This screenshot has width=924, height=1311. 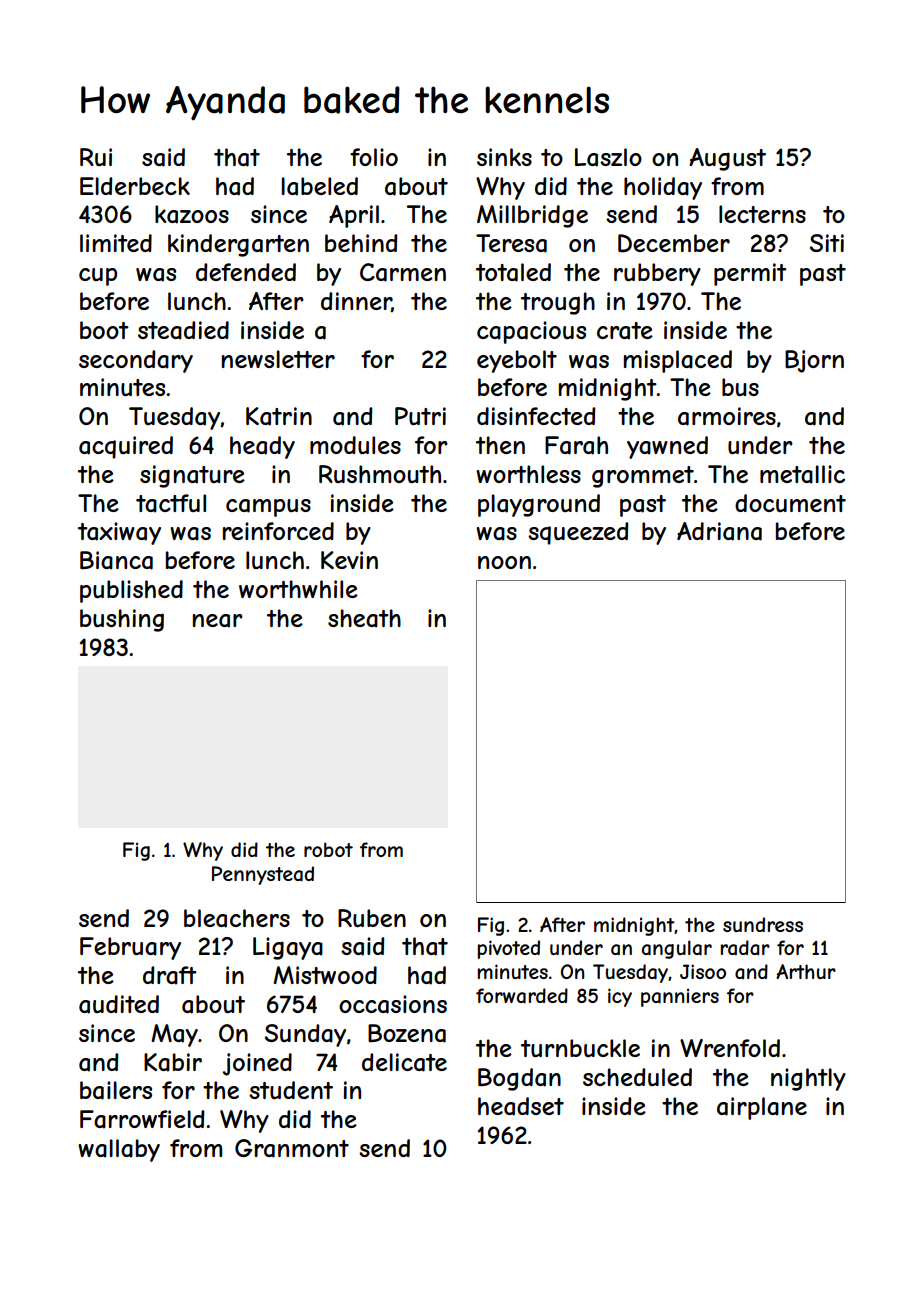 I want to click on May, so click(x=174, y=1035).
